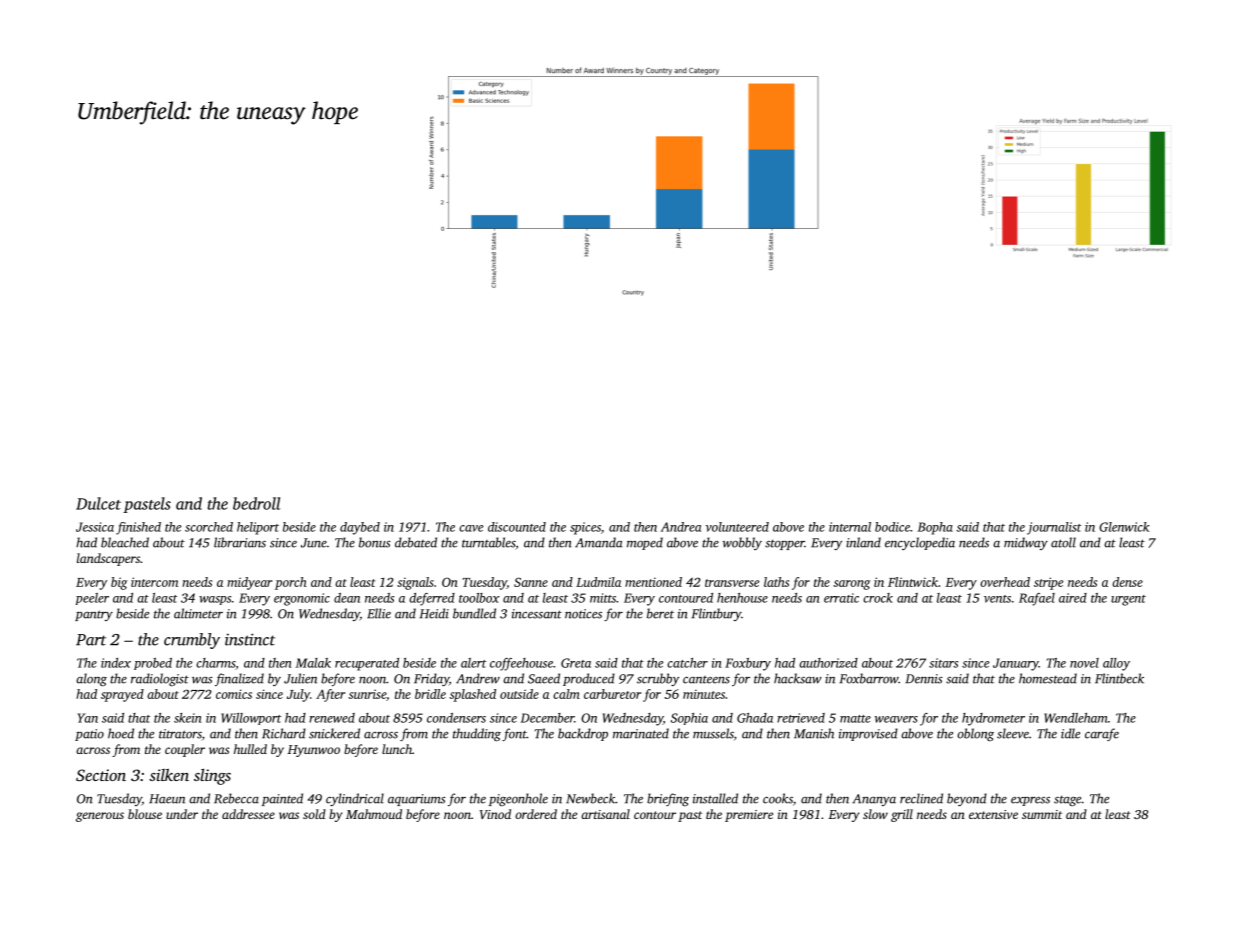  Describe the element at coordinates (1075, 718) in the screenshot. I see `Wendleham` at that location.
